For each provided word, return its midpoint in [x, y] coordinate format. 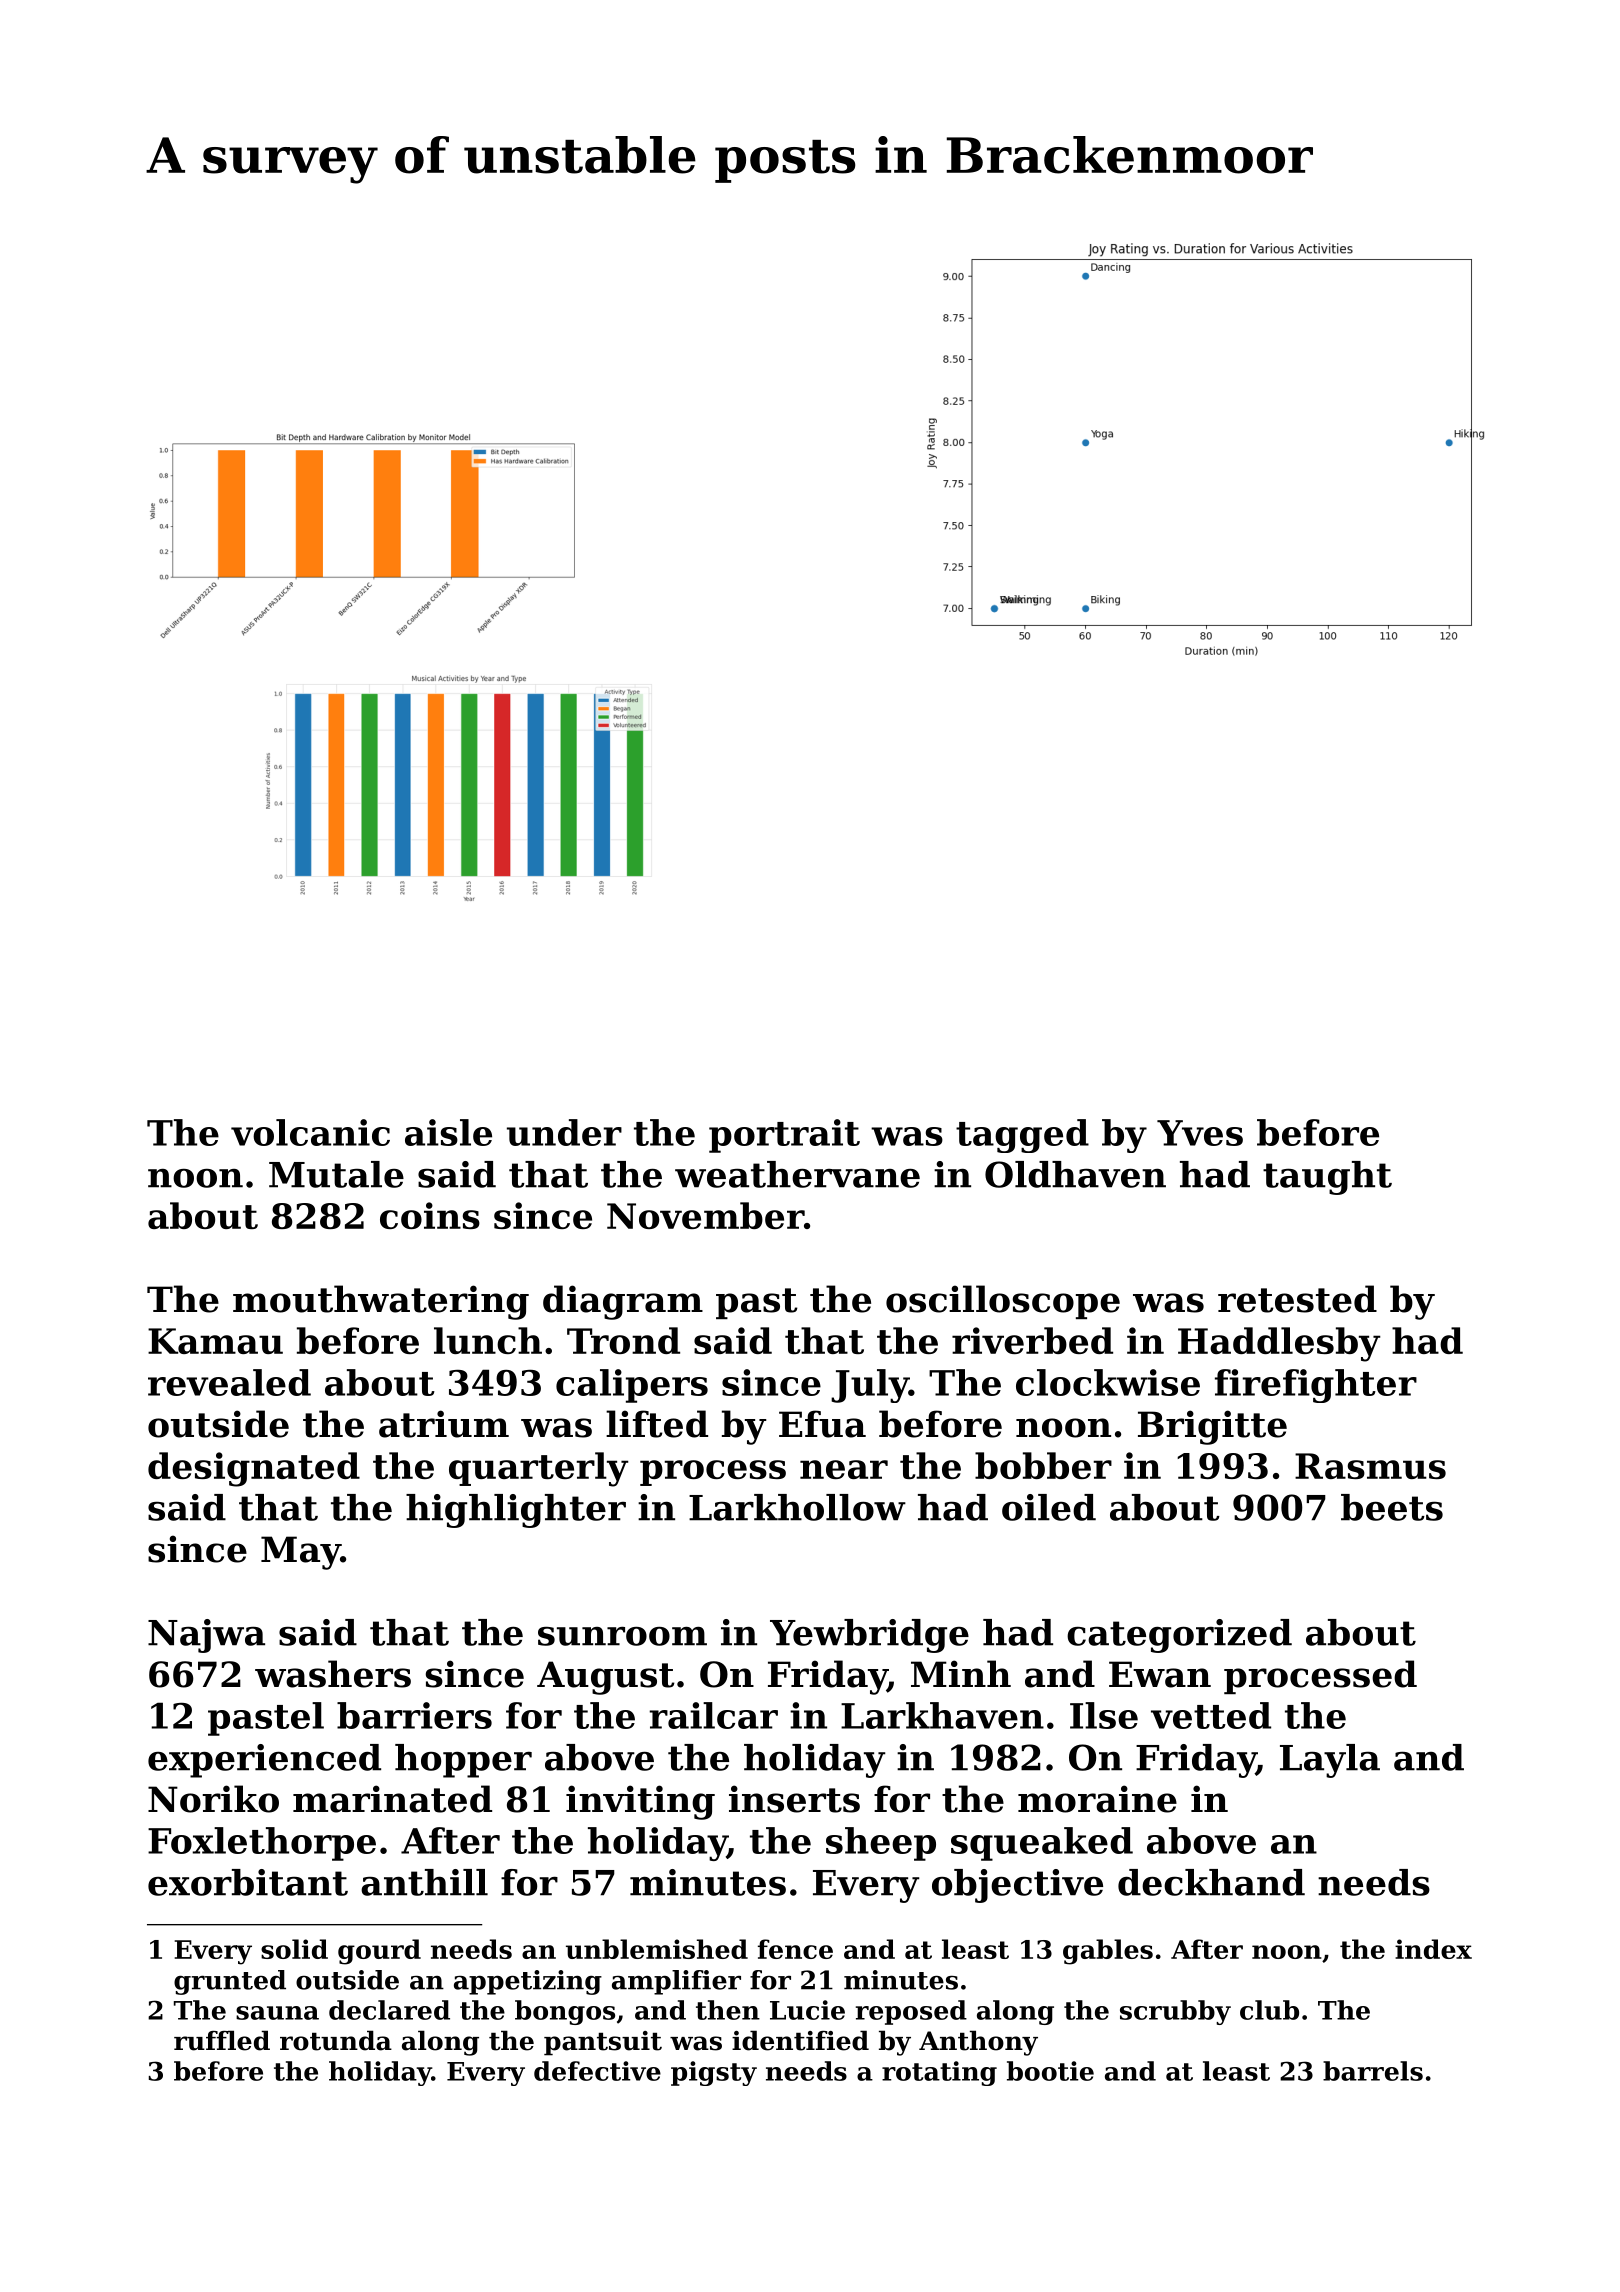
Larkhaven [942, 1715]
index [1433, 1949]
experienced [264, 1761]
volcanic [310, 1132]
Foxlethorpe [262, 1844]
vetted [1211, 1715]
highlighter [516, 1511]
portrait [784, 1136]
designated [254, 1469]
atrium [444, 1424]
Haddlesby [1279, 1344]
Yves [1200, 1133]
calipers [632, 1386]
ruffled [222, 2040]
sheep [881, 1844]
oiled [1049, 1507]
